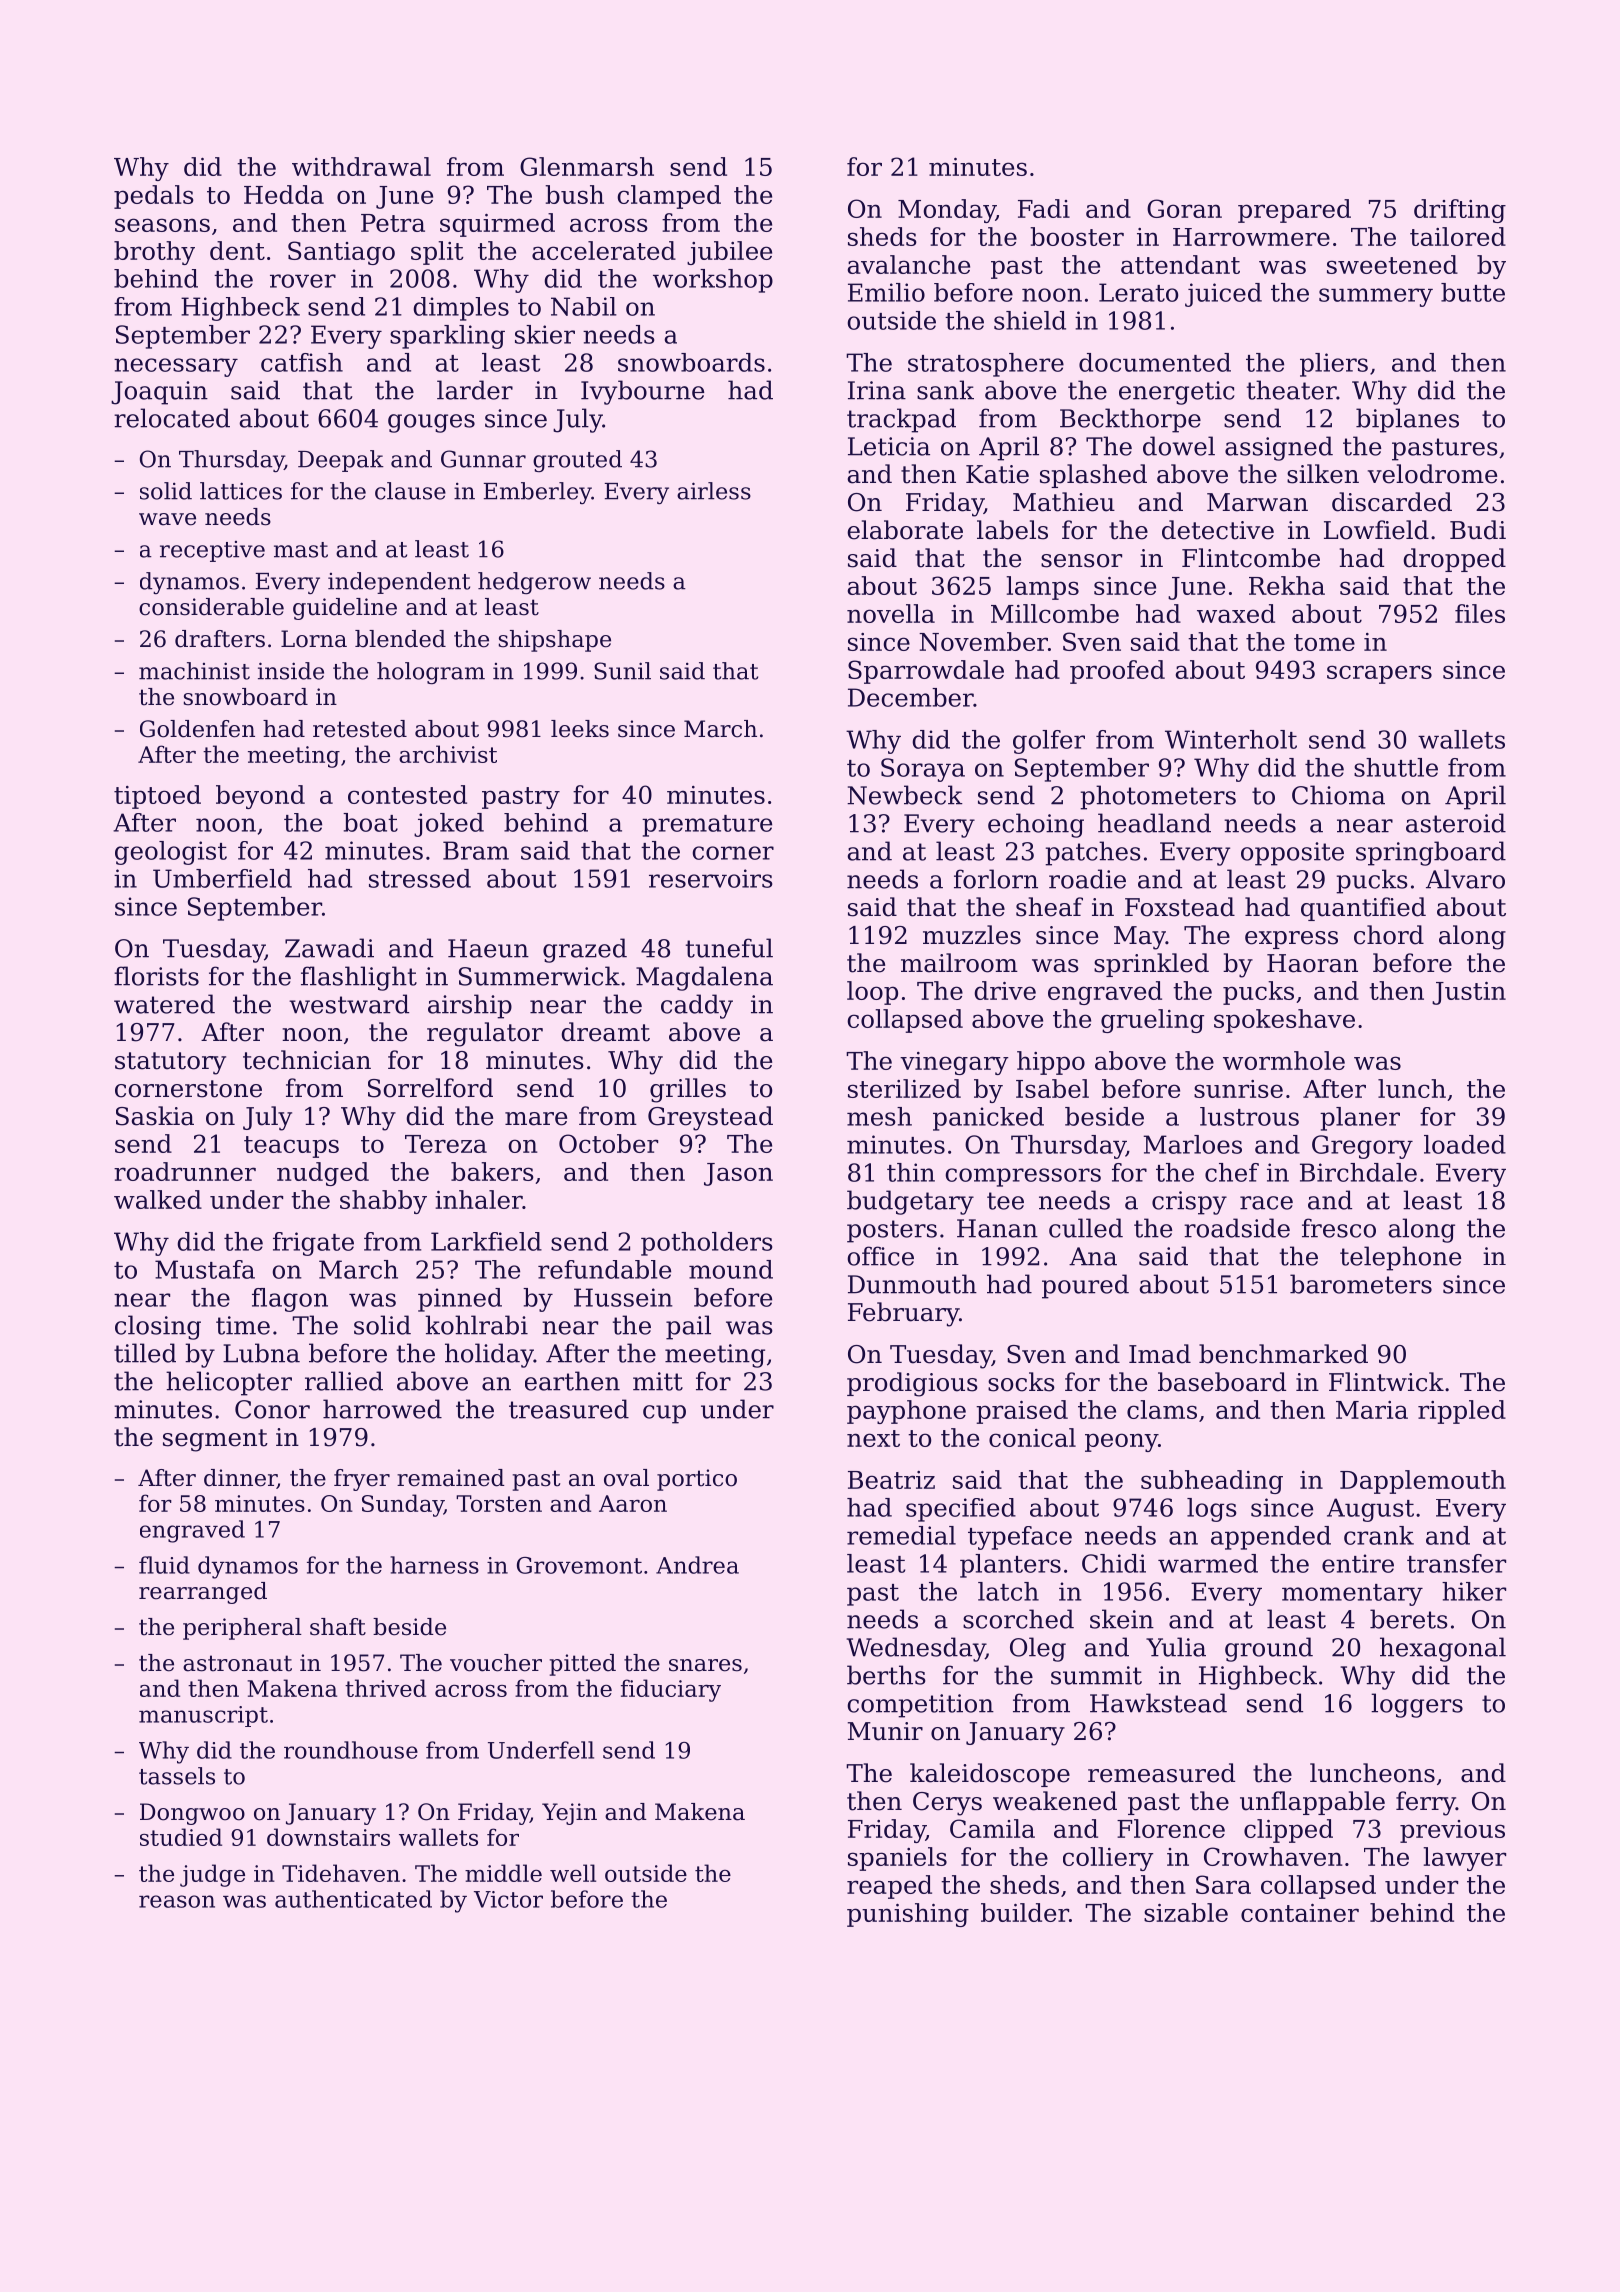  Describe the element at coordinates (1460, 211) in the screenshot. I see `drifting` at that location.
